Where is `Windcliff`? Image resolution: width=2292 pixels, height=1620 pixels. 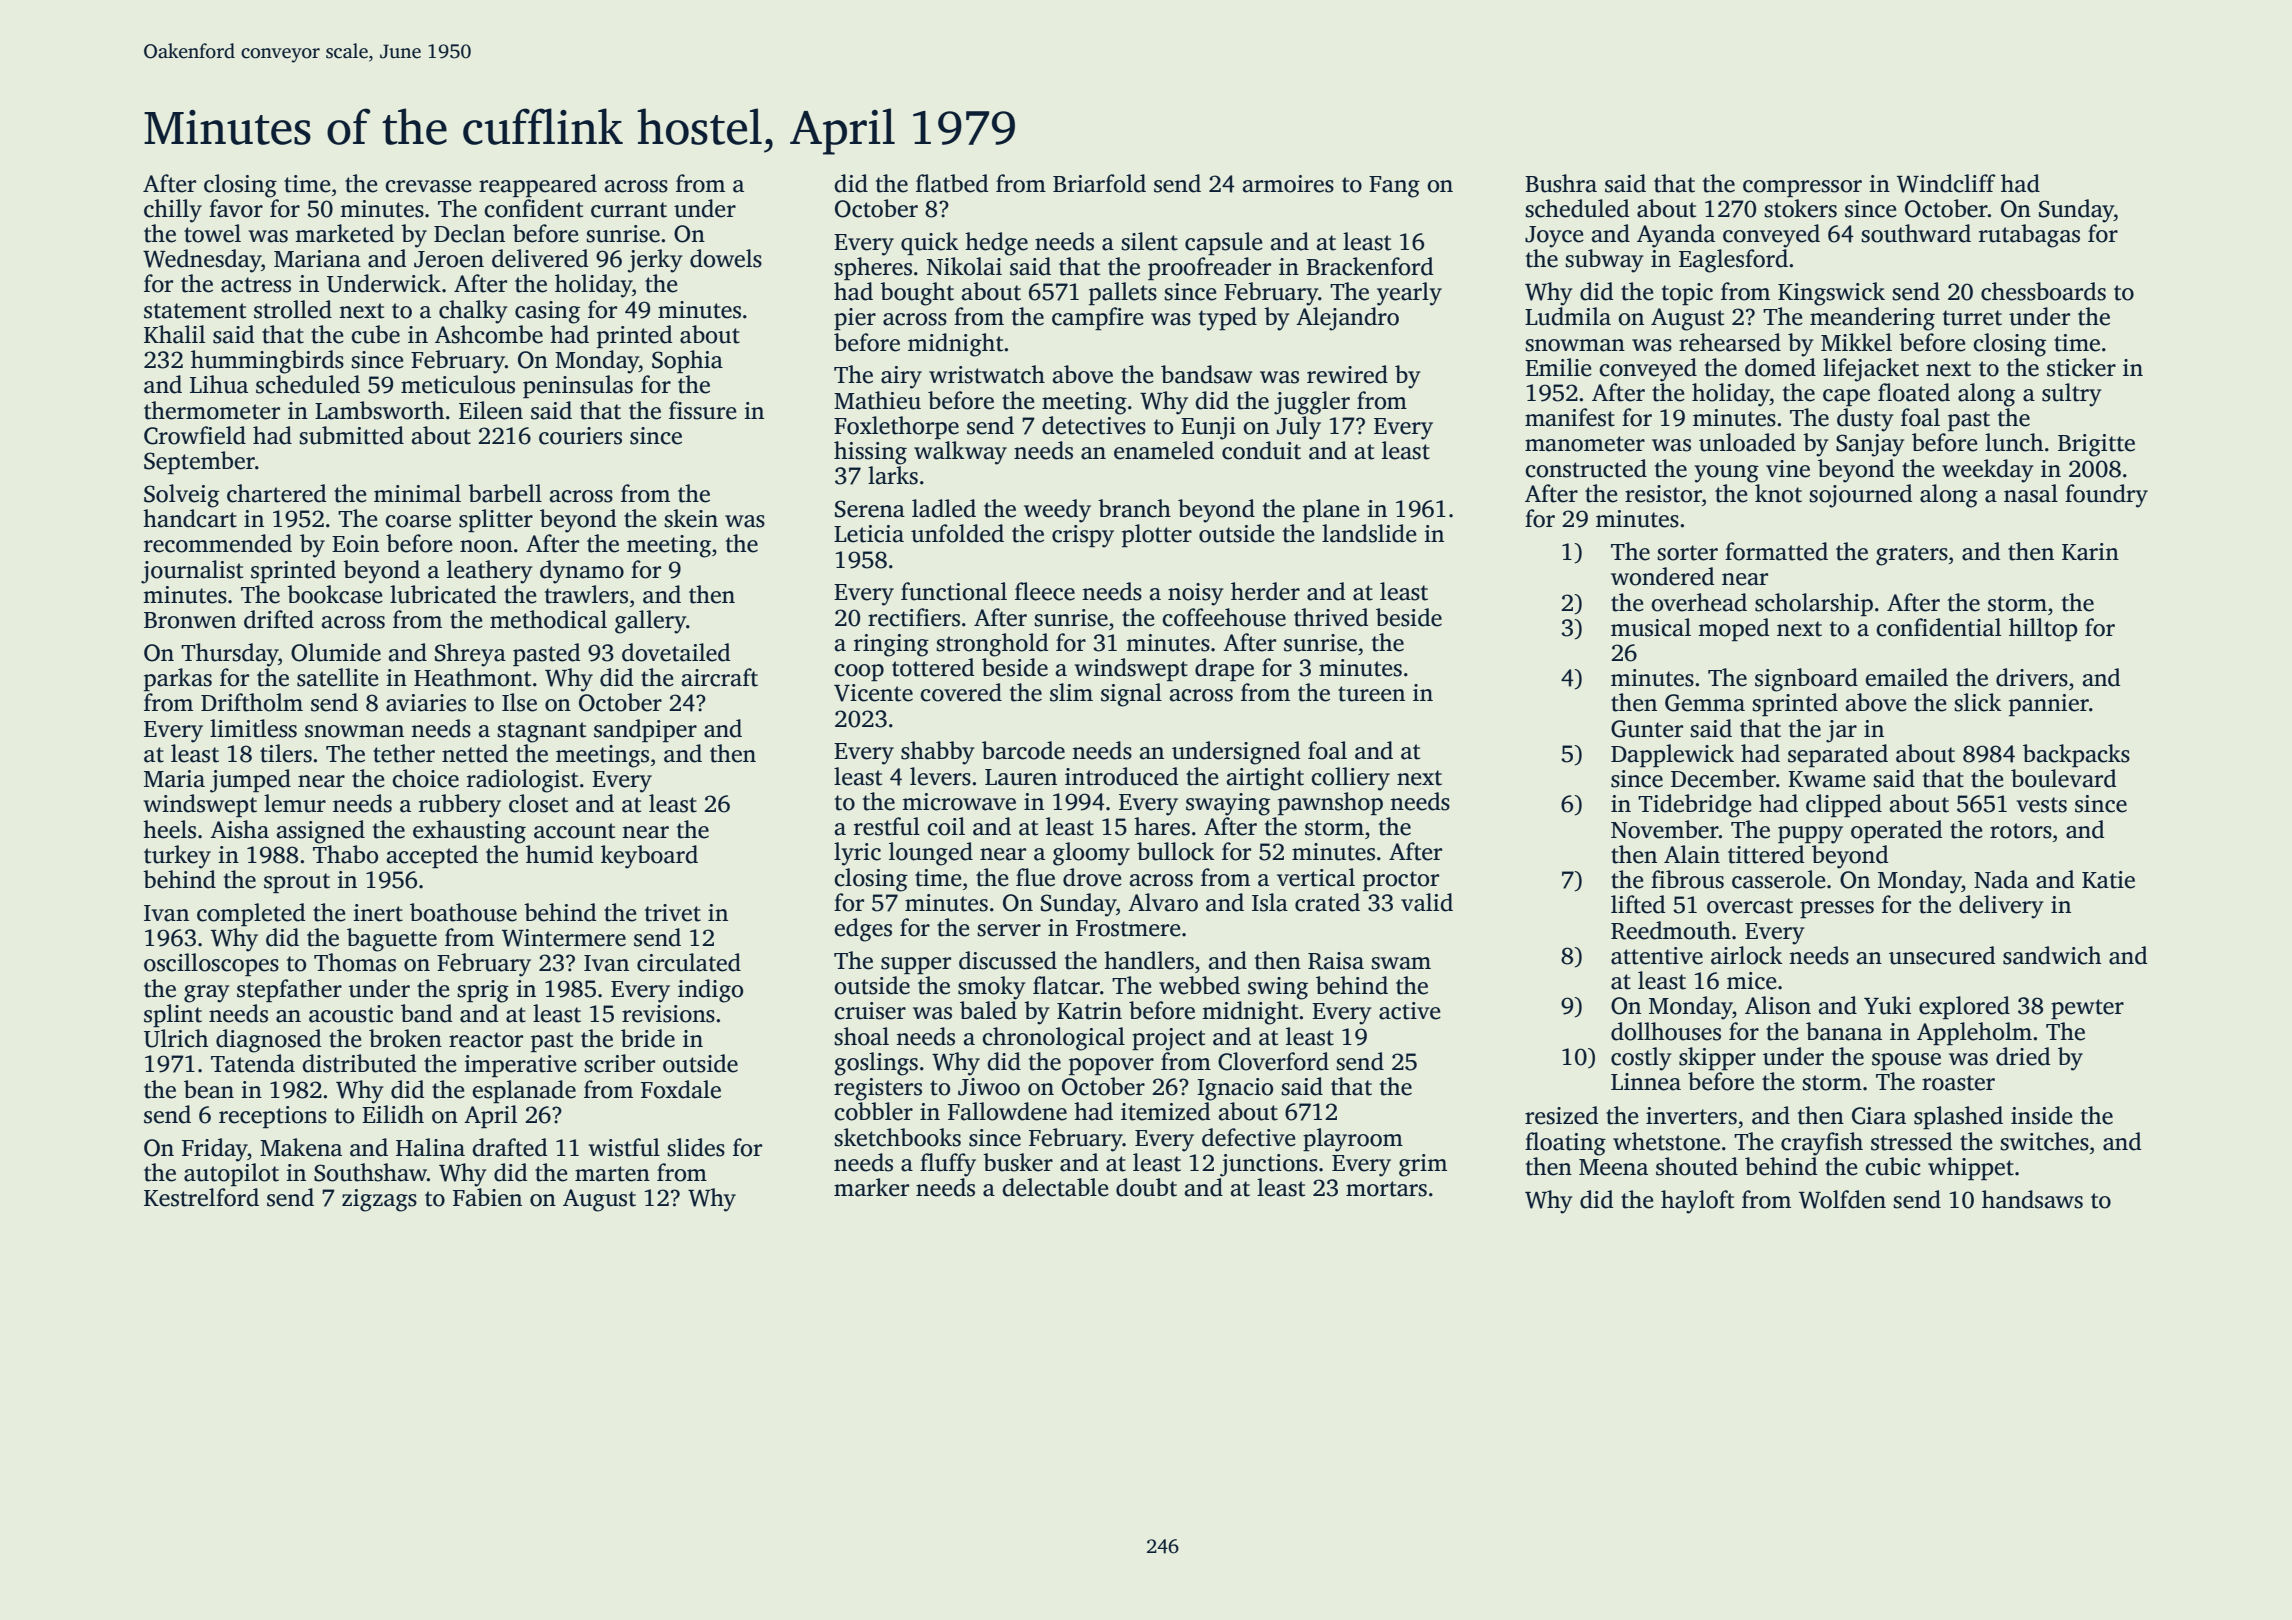
Windcliff is located at coordinates (1946, 183).
